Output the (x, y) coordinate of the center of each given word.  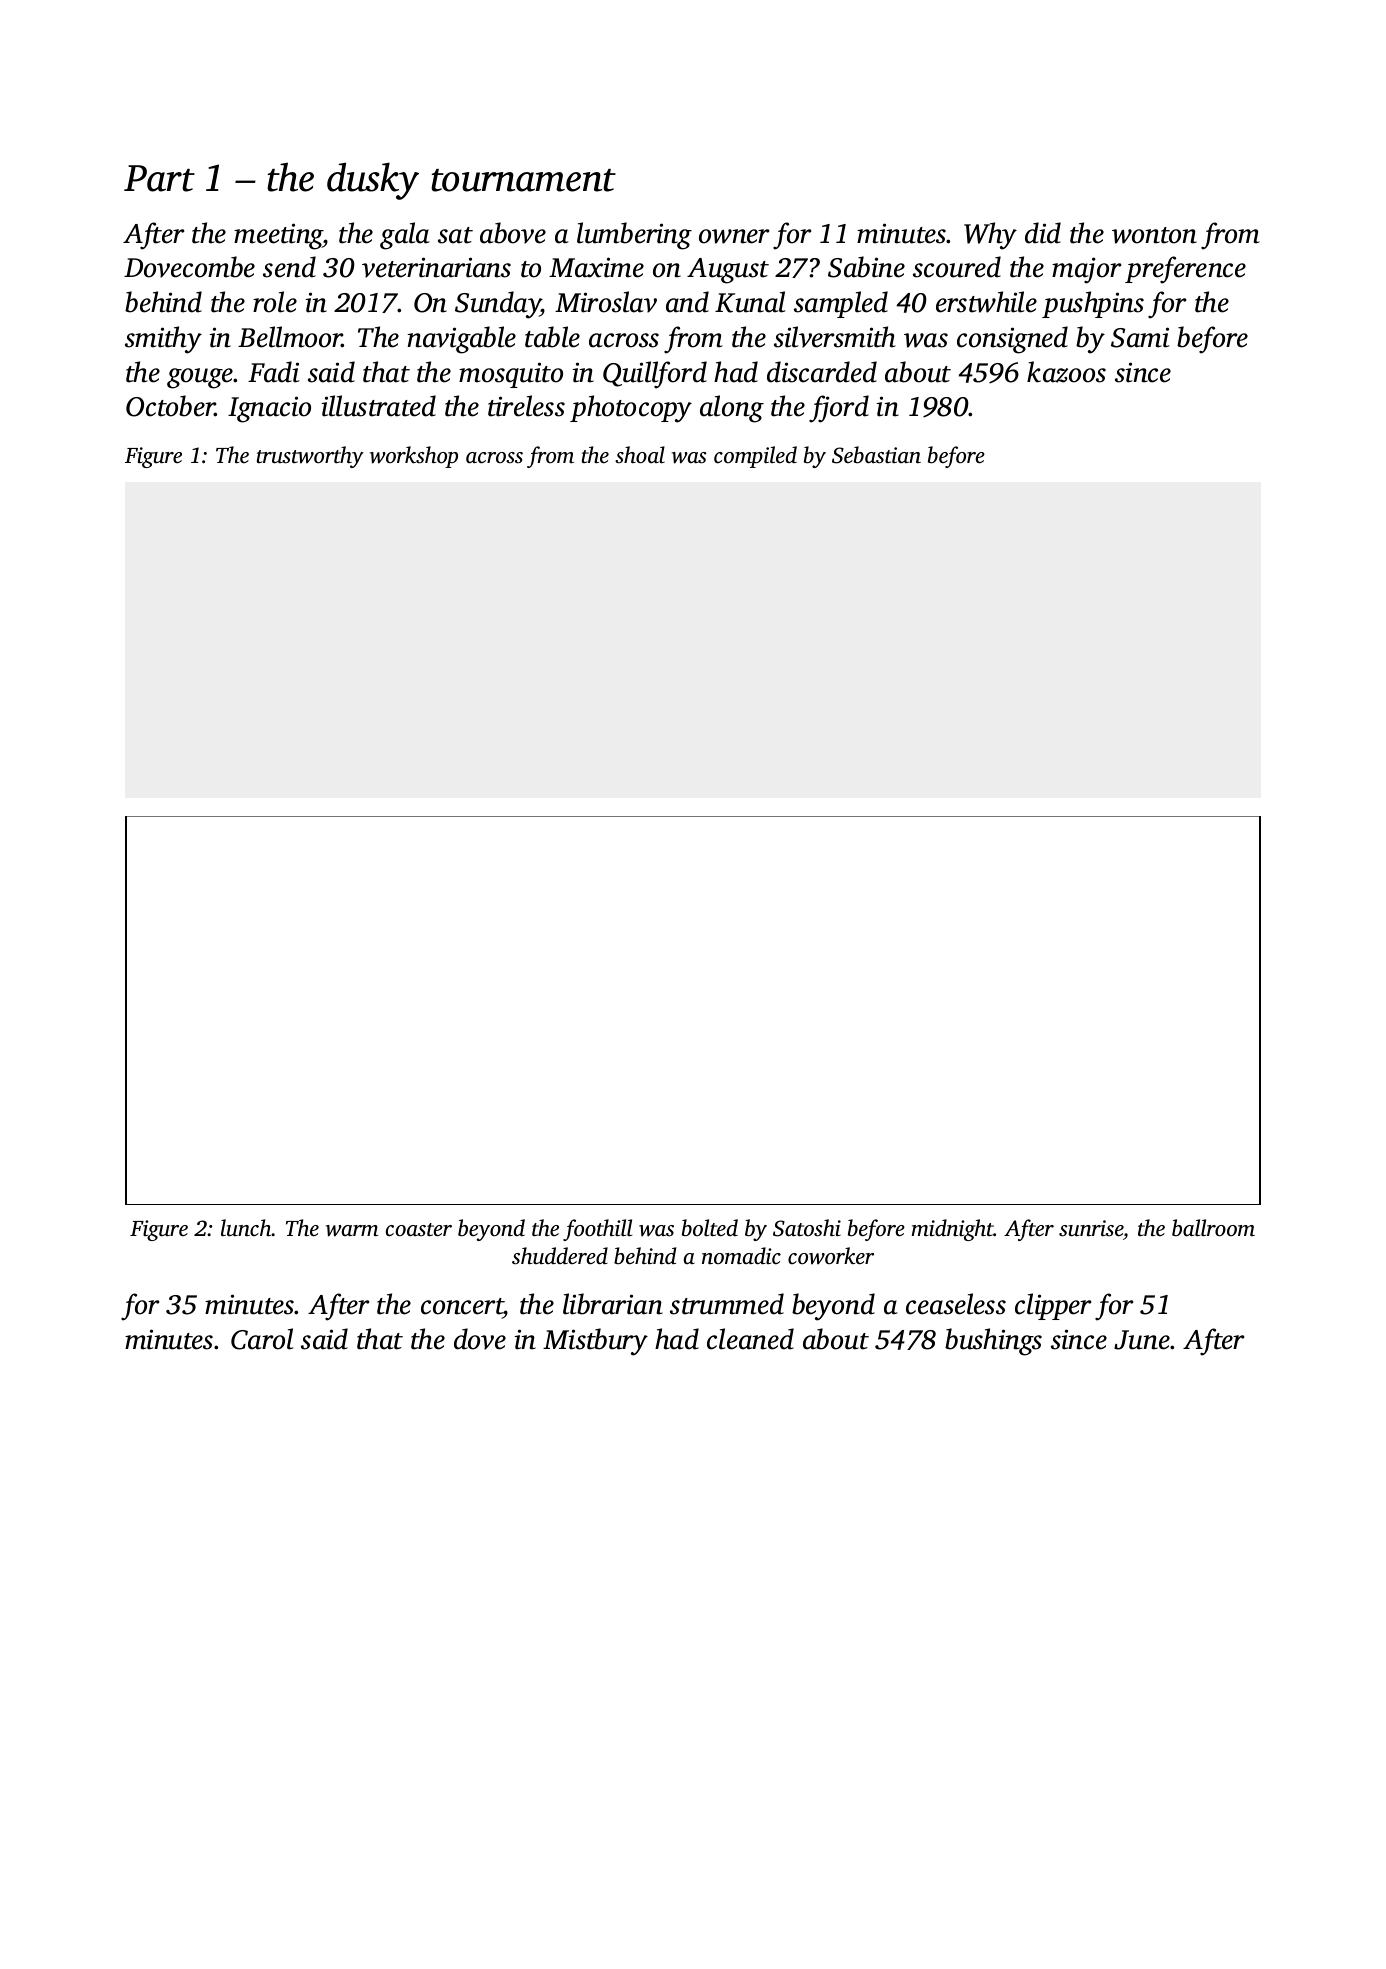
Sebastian (876, 455)
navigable (461, 340)
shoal (640, 455)
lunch (246, 1228)
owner (734, 236)
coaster (419, 1230)
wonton (1154, 235)
